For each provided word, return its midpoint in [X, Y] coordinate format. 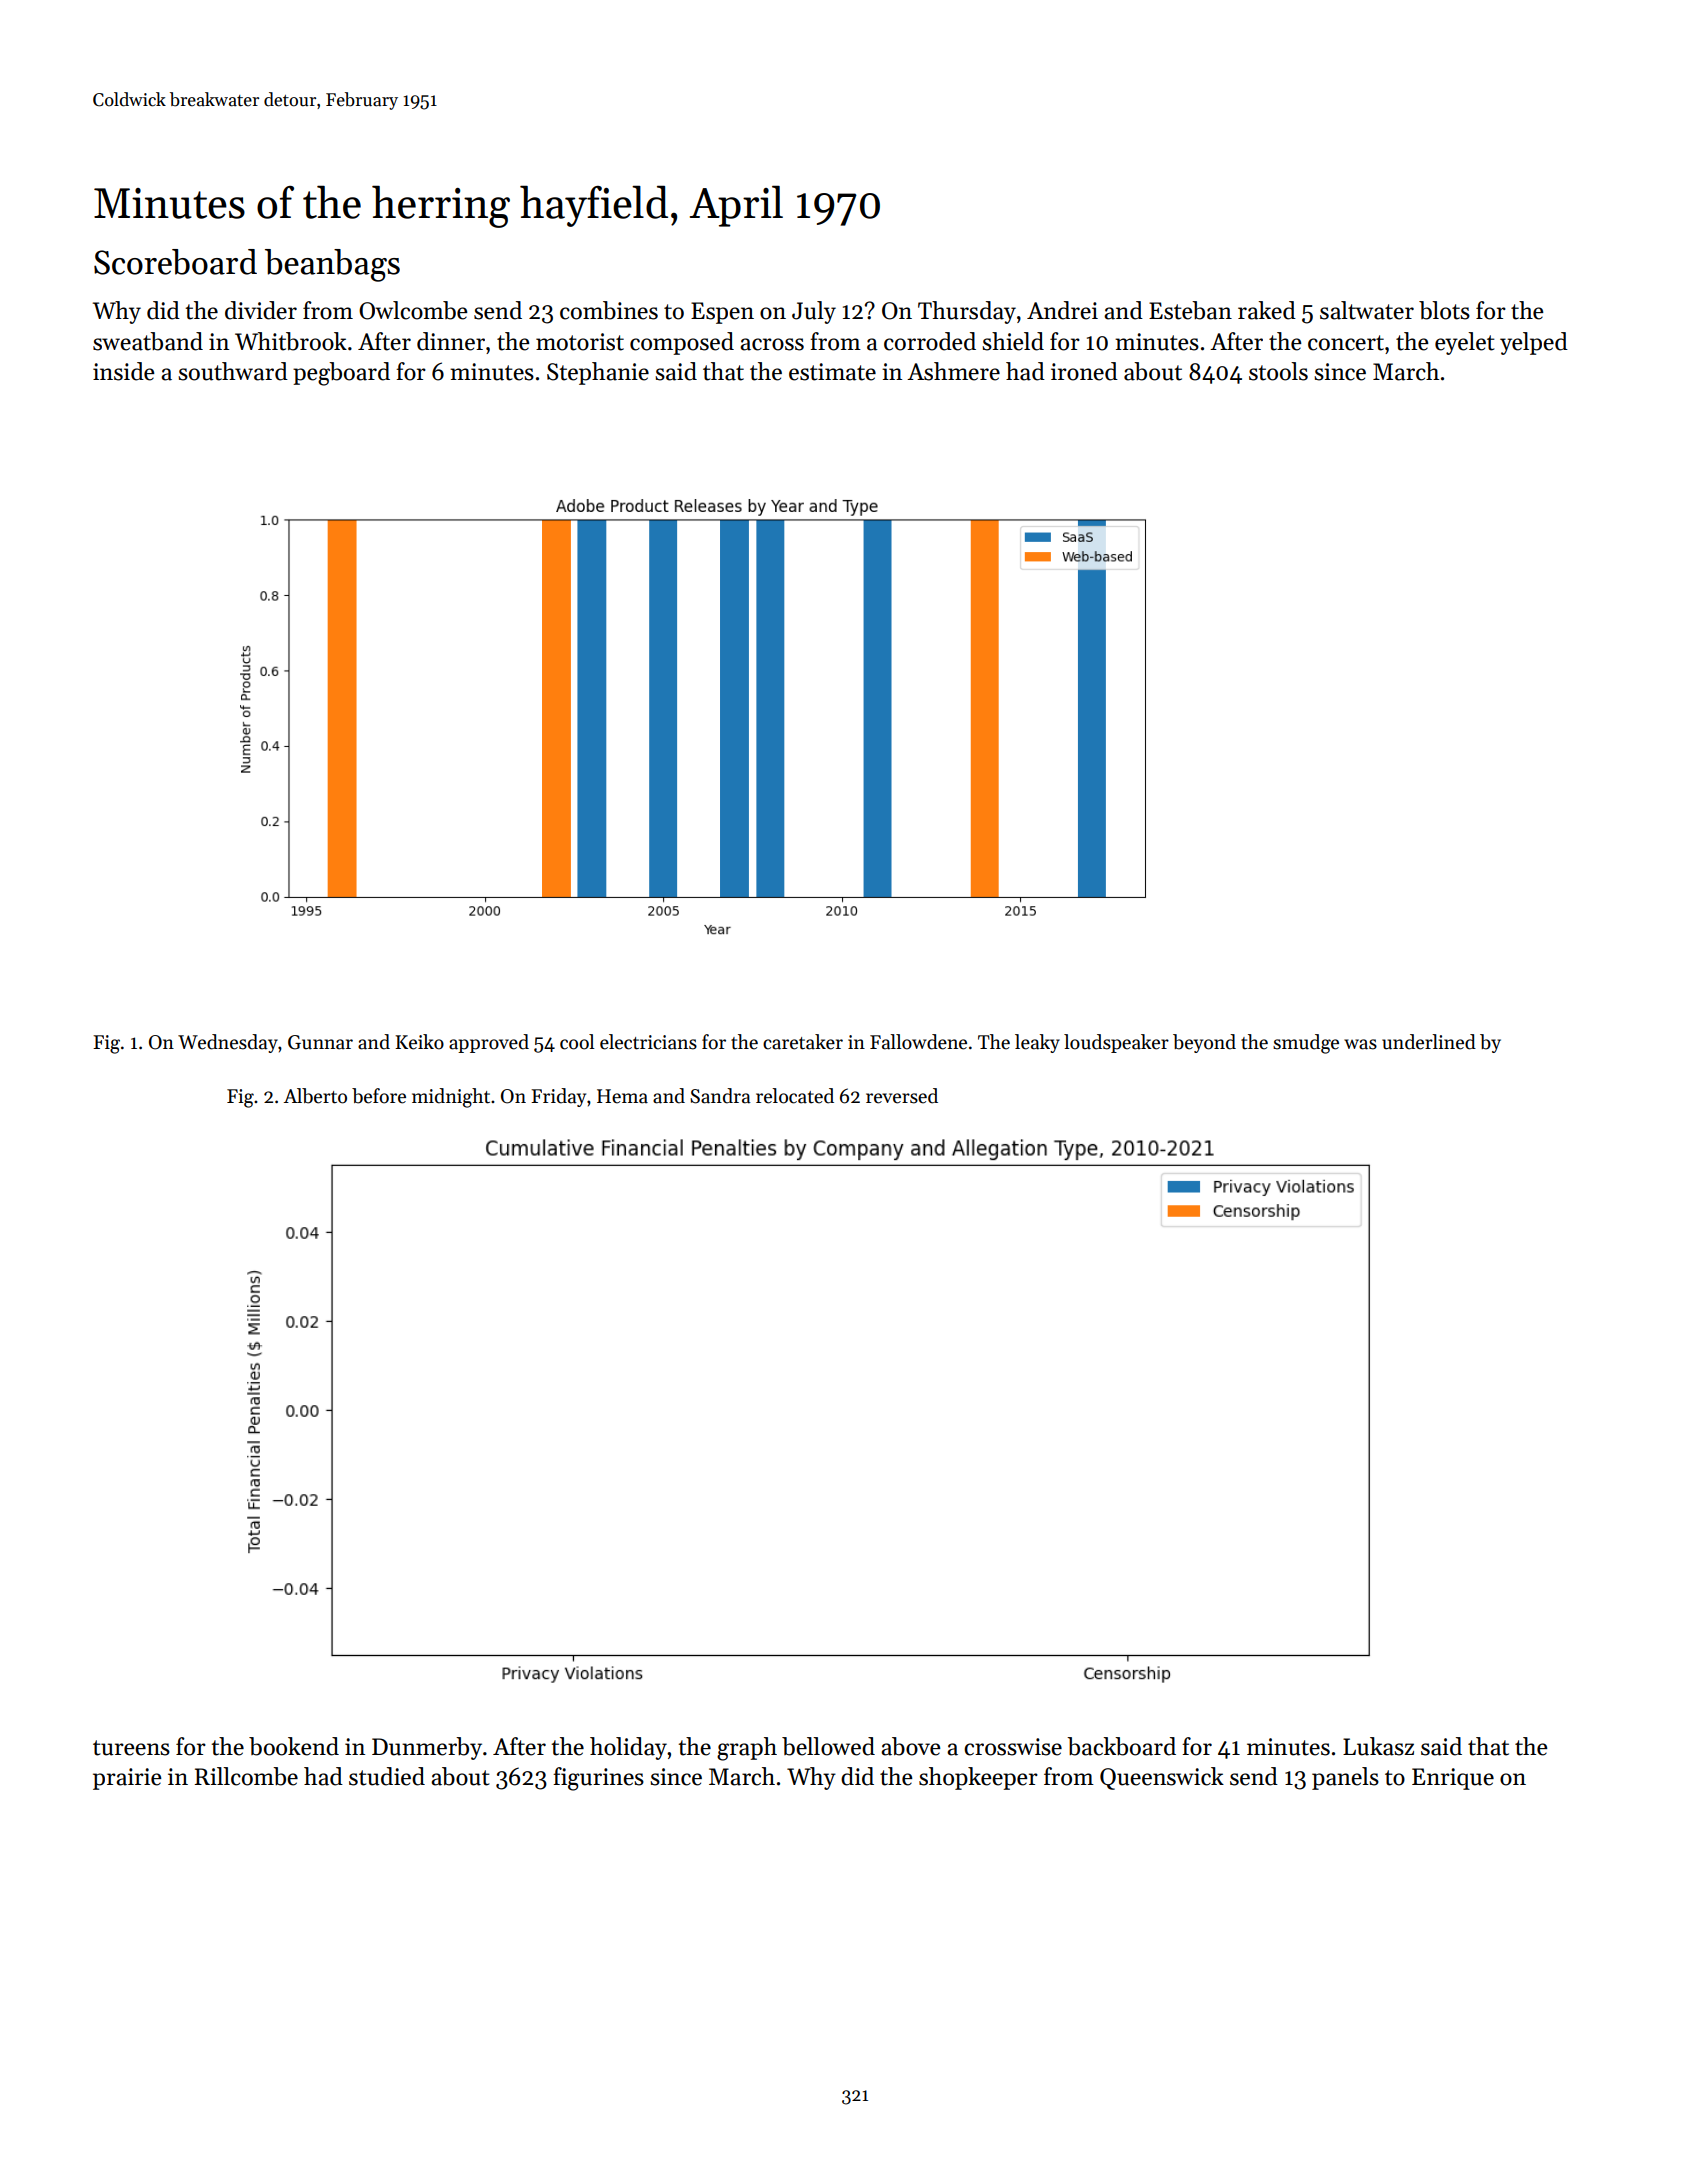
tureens [131, 1748]
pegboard [341, 374]
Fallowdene [918, 1042]
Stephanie [598, 373]
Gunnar [320, 1042]
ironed [1084, 371]
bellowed [828, 1746]
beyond [1204, 1043]
